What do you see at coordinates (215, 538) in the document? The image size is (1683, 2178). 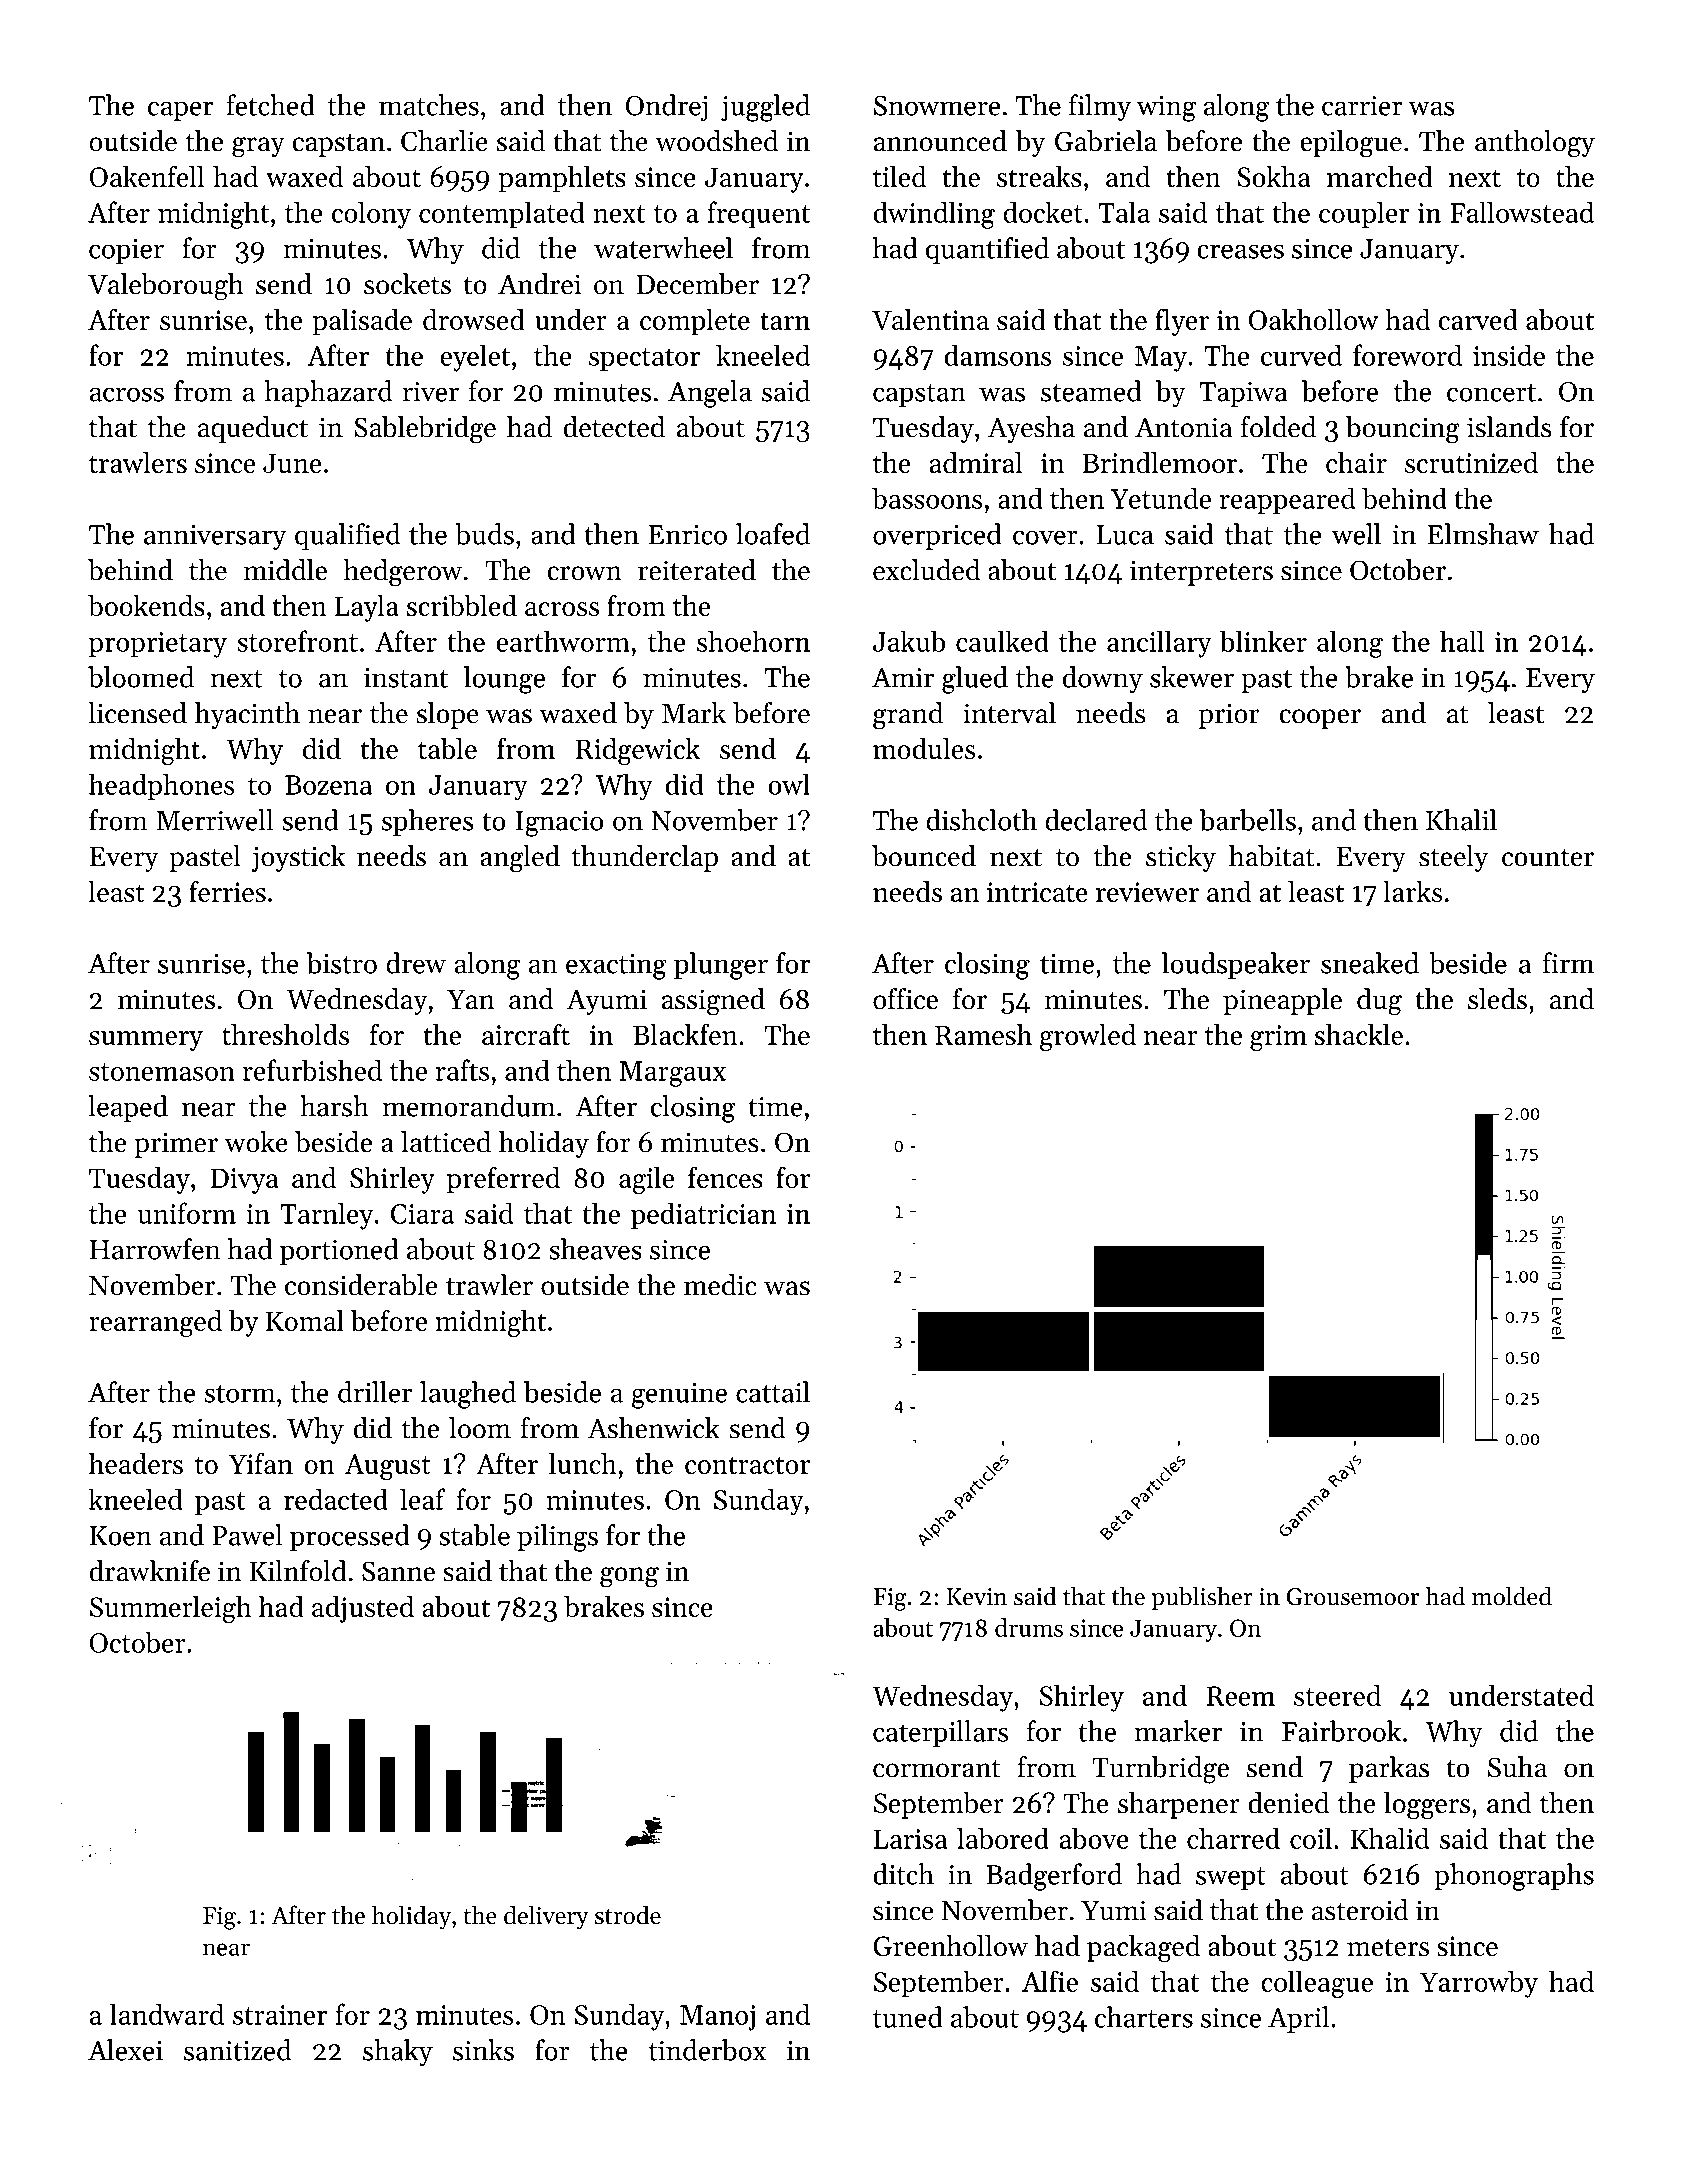 I see `anniversary` at bounding box center [215, 538].
